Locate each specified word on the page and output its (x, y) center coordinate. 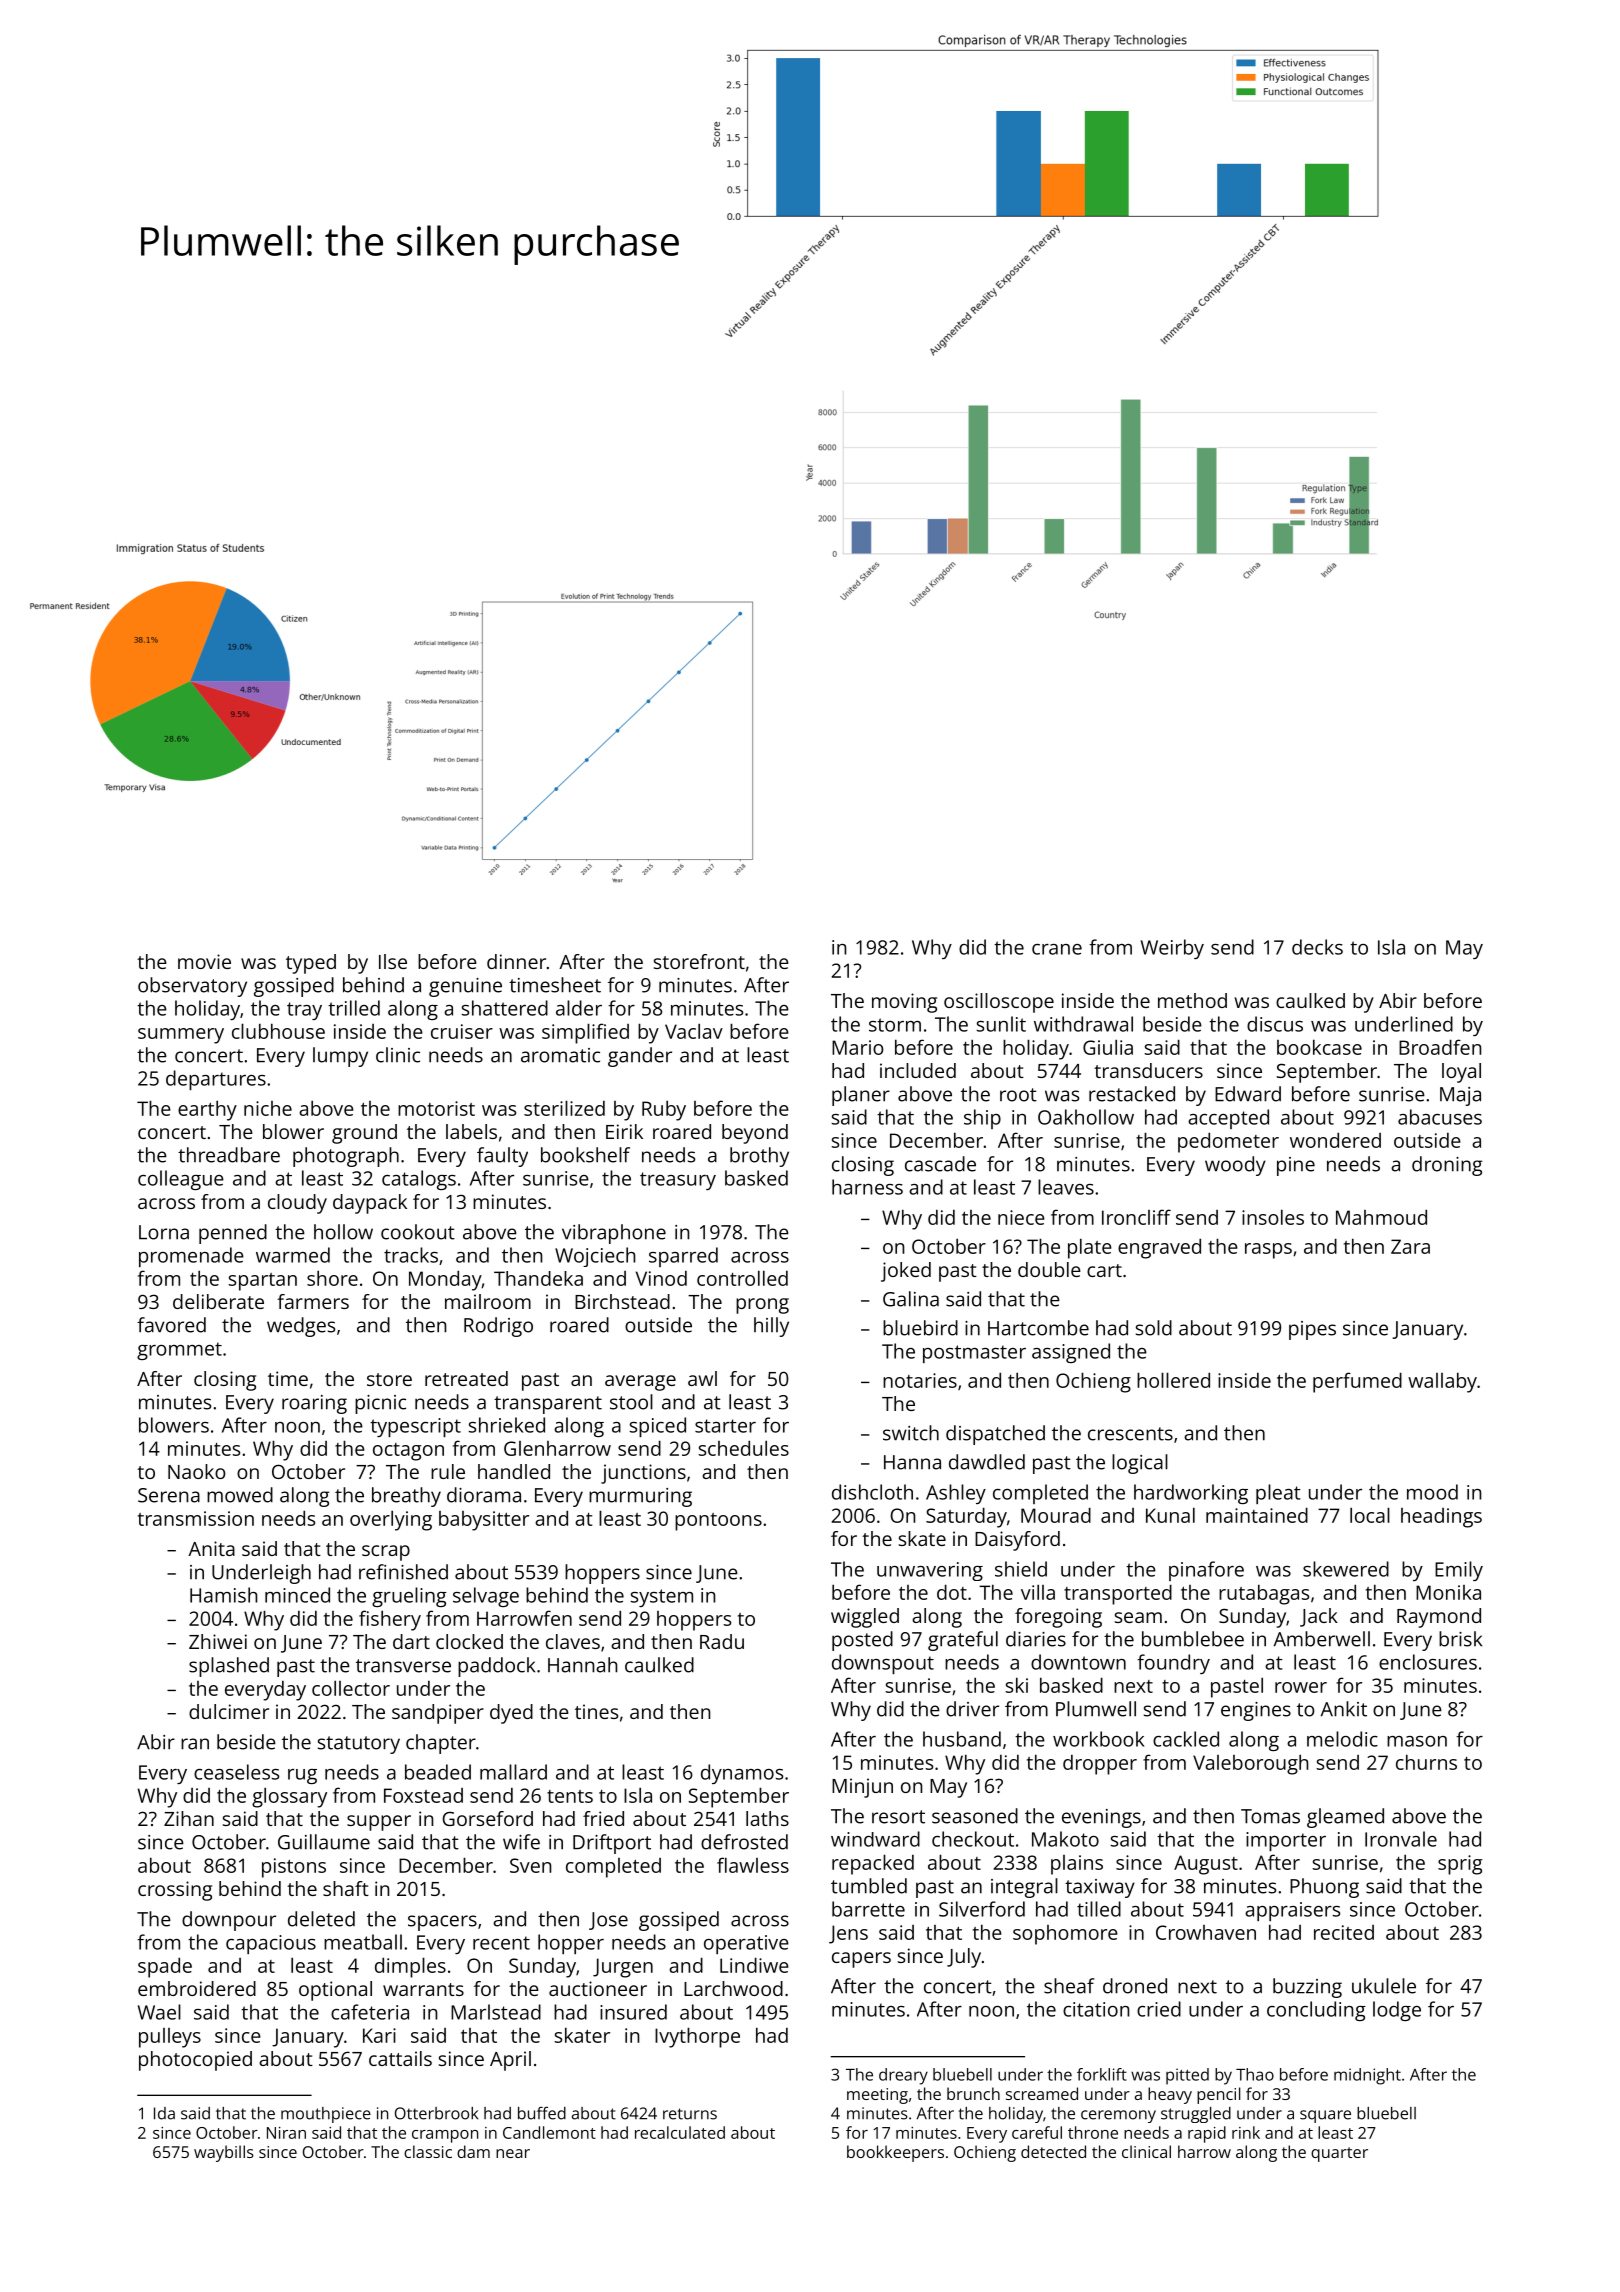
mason (1417, 1741)
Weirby (1172, 949)
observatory (192, 987)
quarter (1339, 2154)
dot (952, 1592)
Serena (169, 1495)
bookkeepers (895, 2153)
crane (1057, 949)
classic (428, 2151)
